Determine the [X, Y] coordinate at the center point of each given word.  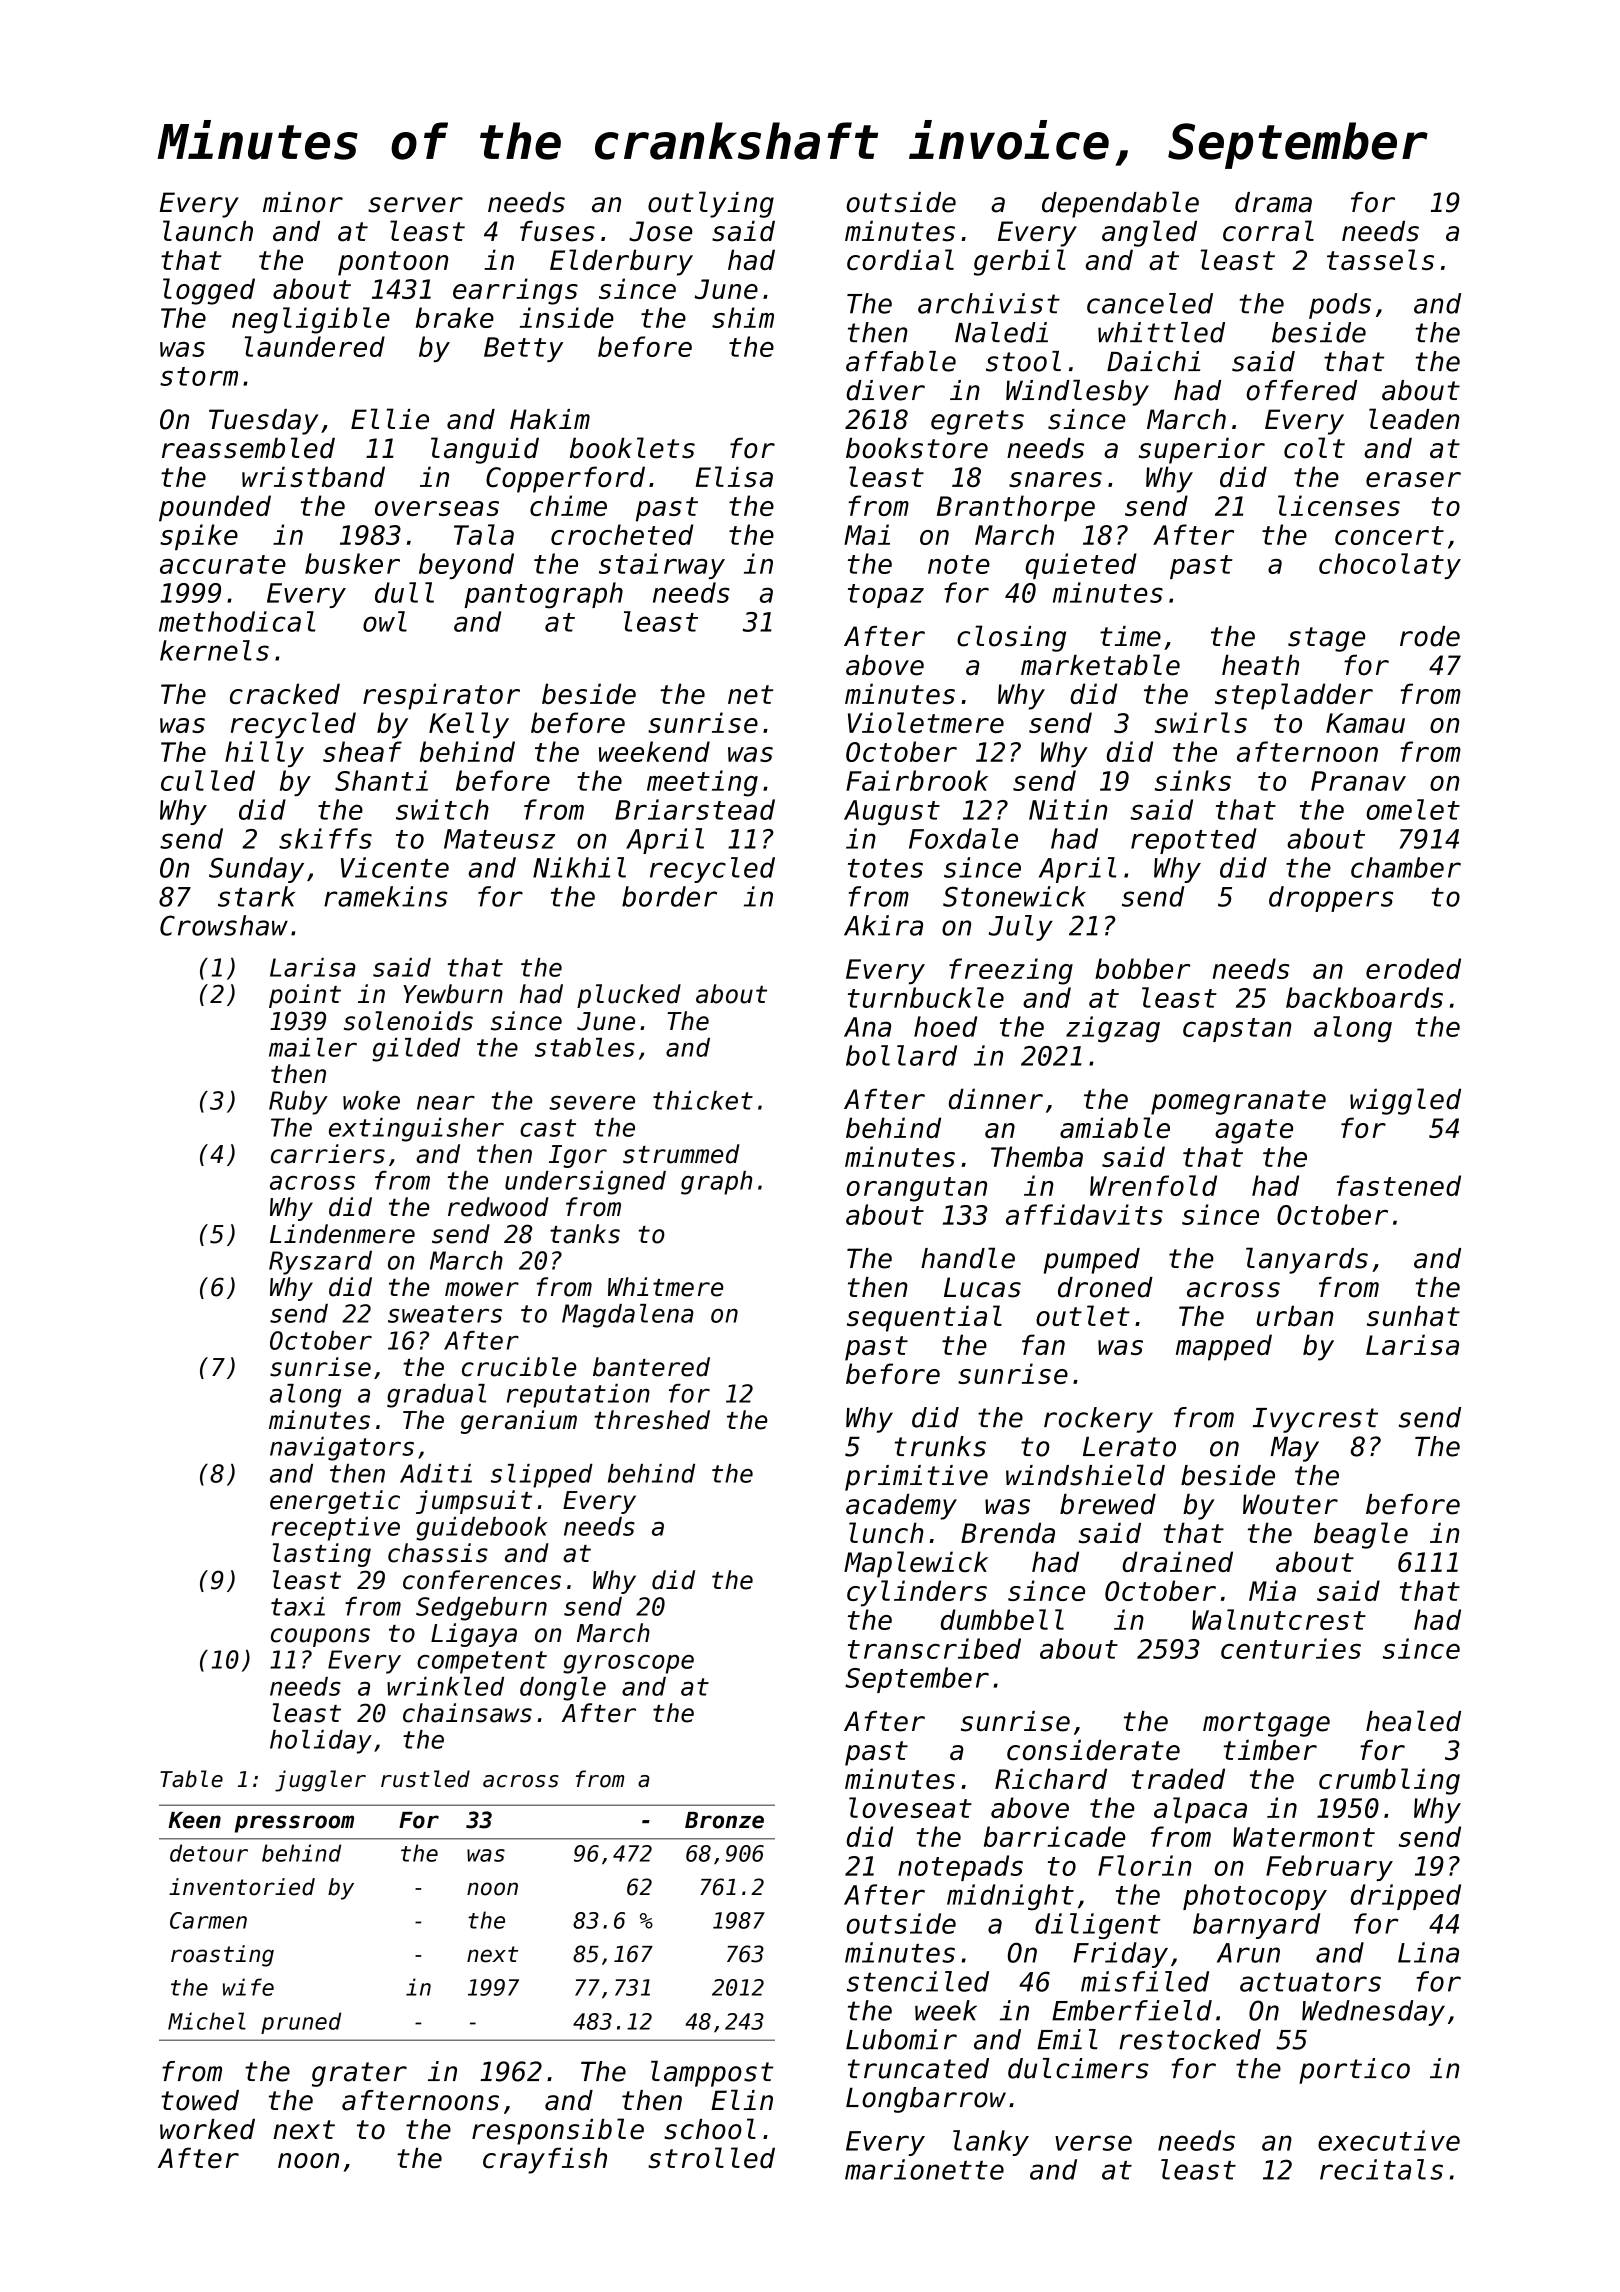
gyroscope [628, 1664]
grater [359, 2074]
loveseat [910, 1807]
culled [208, 780]
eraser [1413, 479]
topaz [886, 596]
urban [1295, 1316]
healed [1413, 1721]
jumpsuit [474, 1502]
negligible [311, 320]
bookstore [917, 448]
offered [1301, 390]
